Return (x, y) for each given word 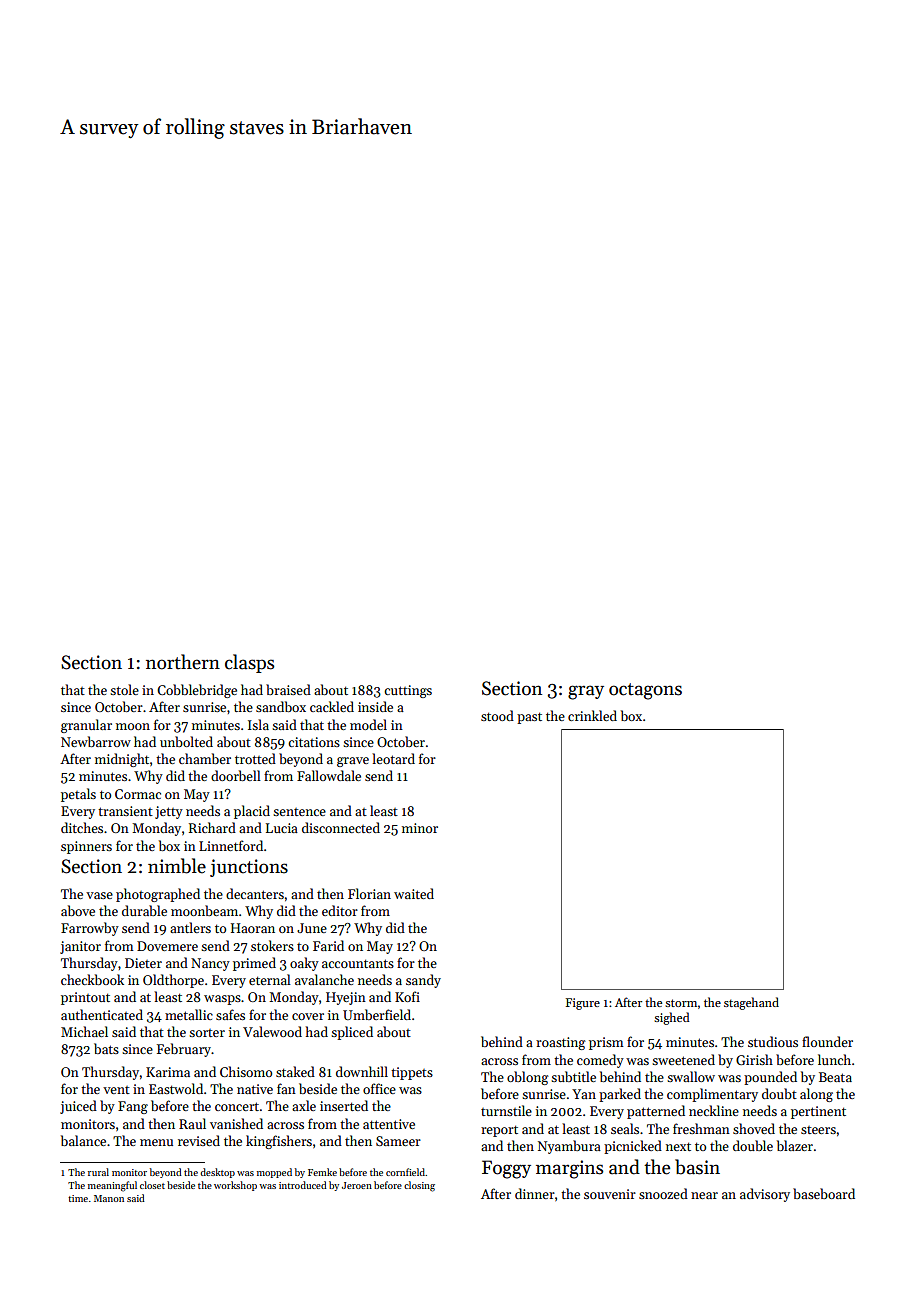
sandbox (281, 706)
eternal (270, 979)
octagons (645, 691)
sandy (423, 981)
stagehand (751, 1003)
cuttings (408, 691)
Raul (192, 1123)
